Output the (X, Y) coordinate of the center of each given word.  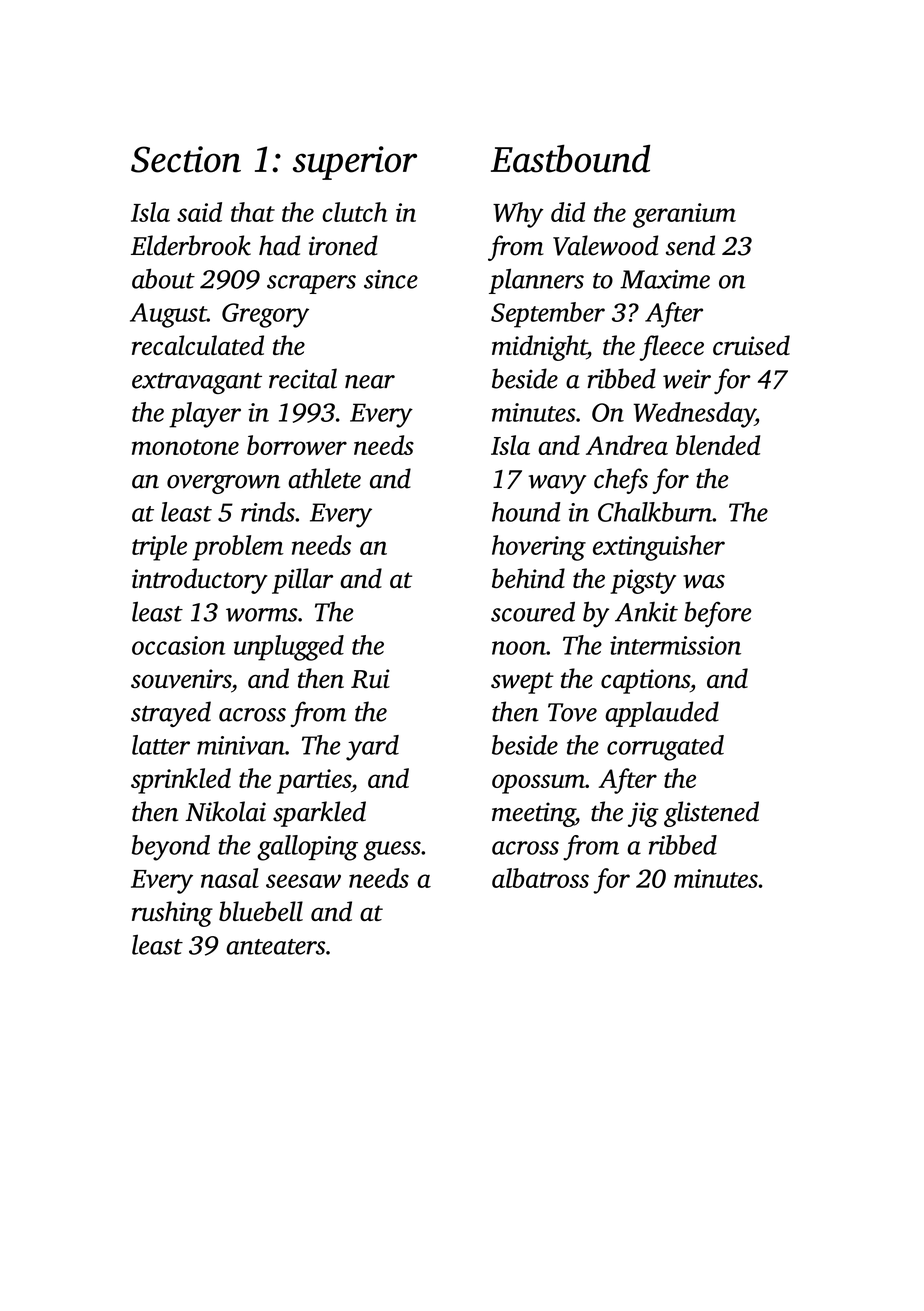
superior (355, 163)
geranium (684, 215)
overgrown (223, 484)
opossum (538, 784)
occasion (179, 645)
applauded (662, 714)
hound (526, 512)
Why (518, 215)
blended (718, 445)
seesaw (303, 881)
